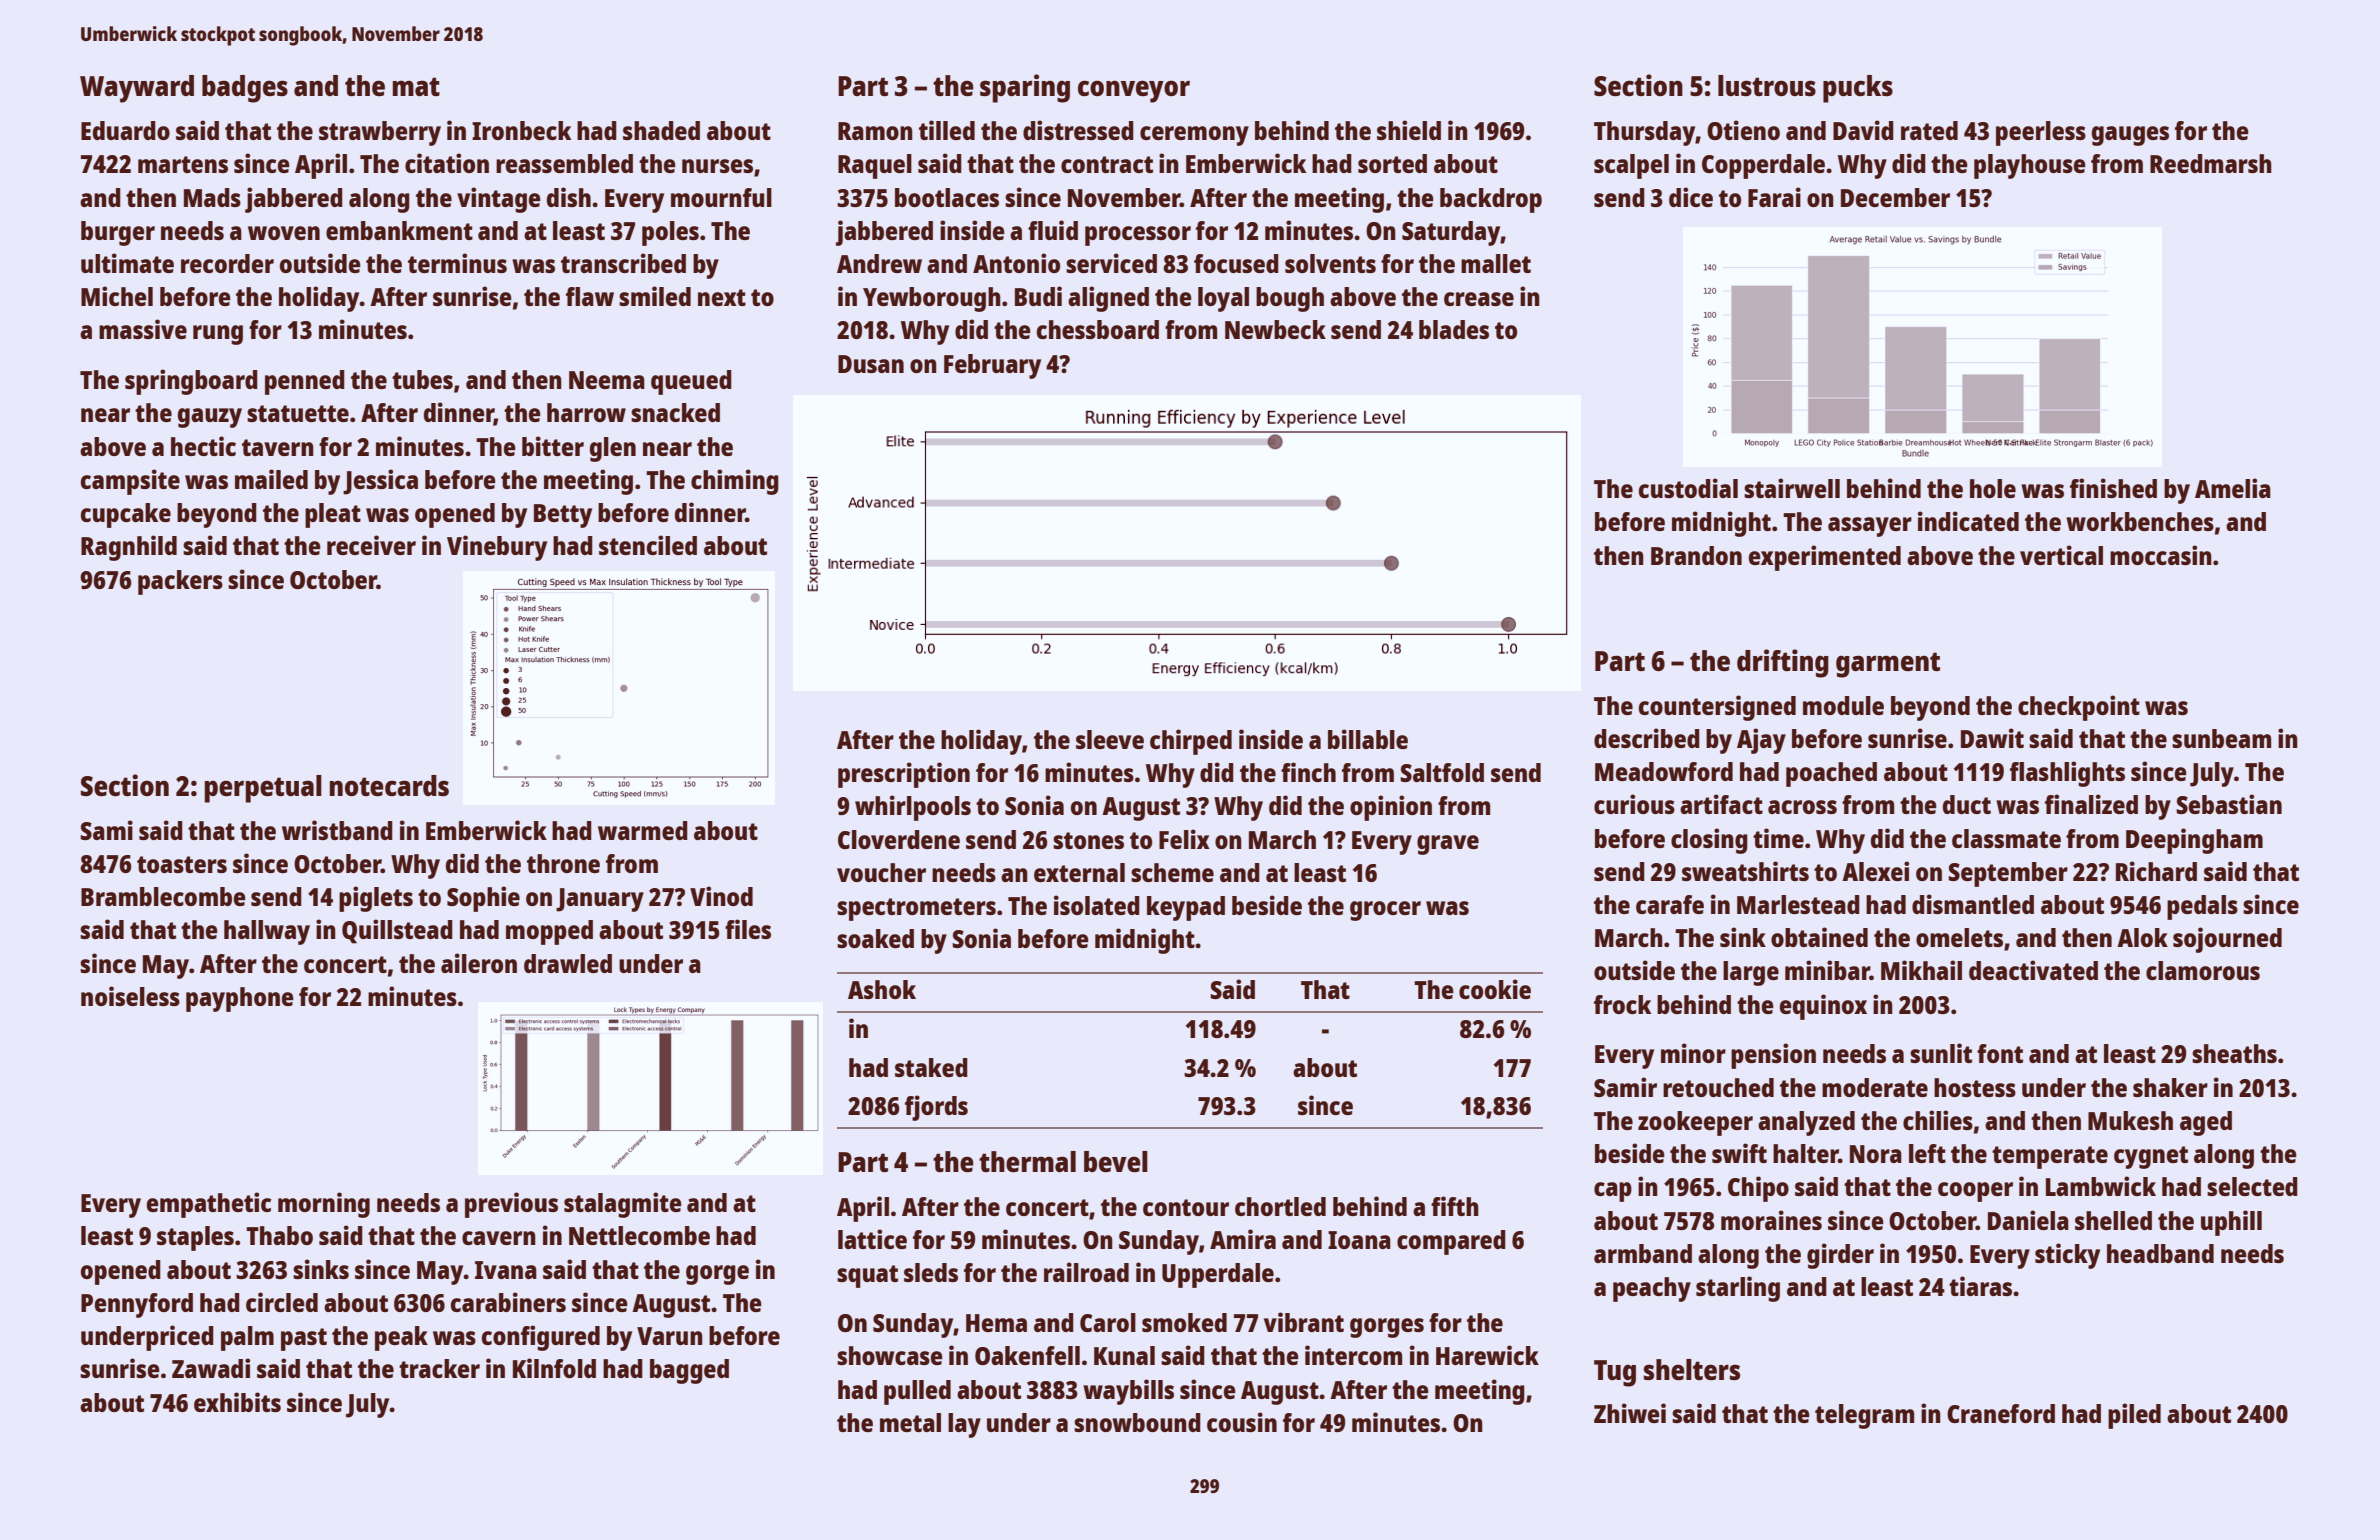  What do you see at coordinates (457, 263) in the screenshot?
I see `terminus` at bounding box center [457, 263].
